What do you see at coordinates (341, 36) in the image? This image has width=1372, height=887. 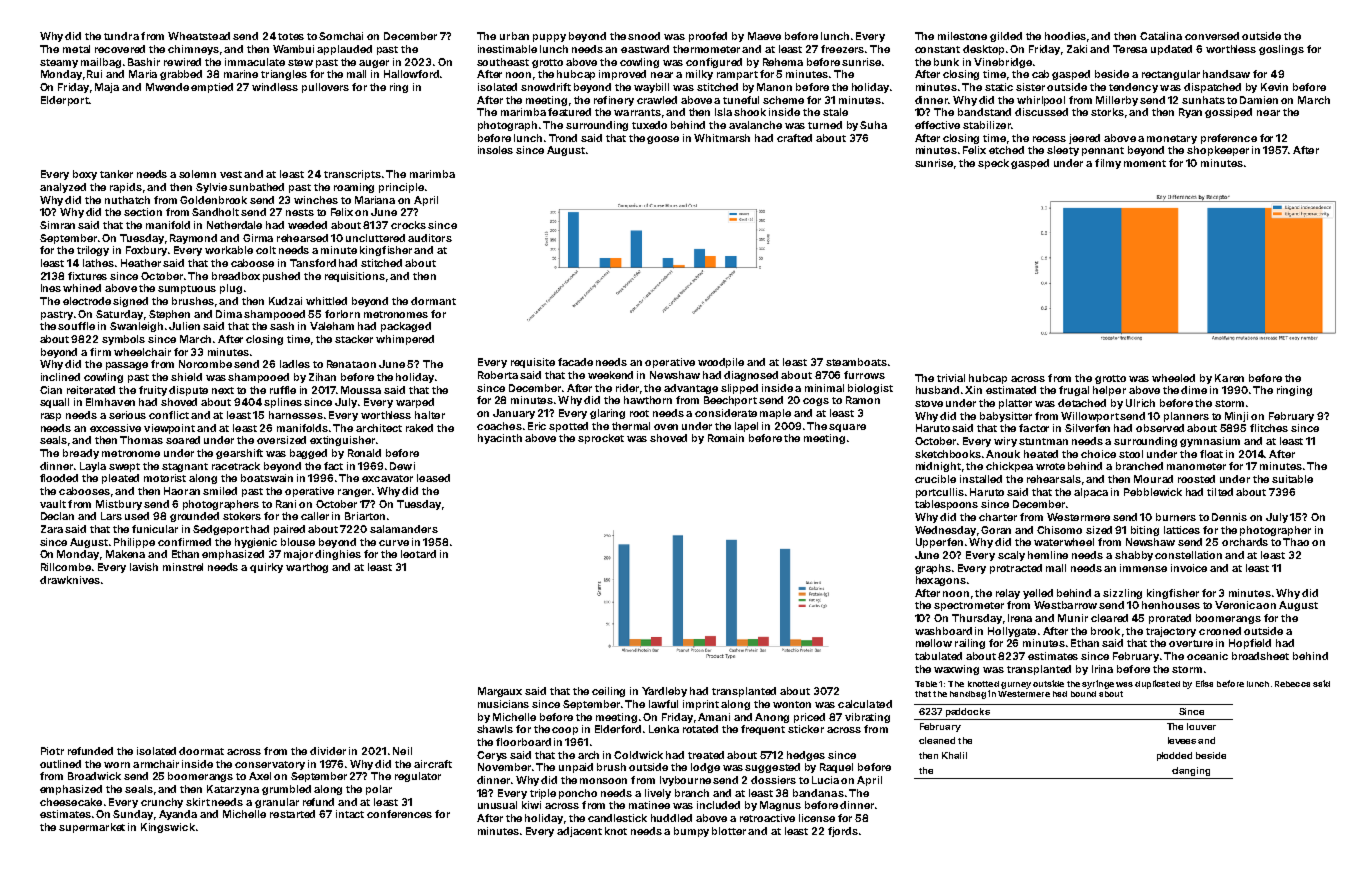 I see `Somchai` at bounding box center [341, 36].
